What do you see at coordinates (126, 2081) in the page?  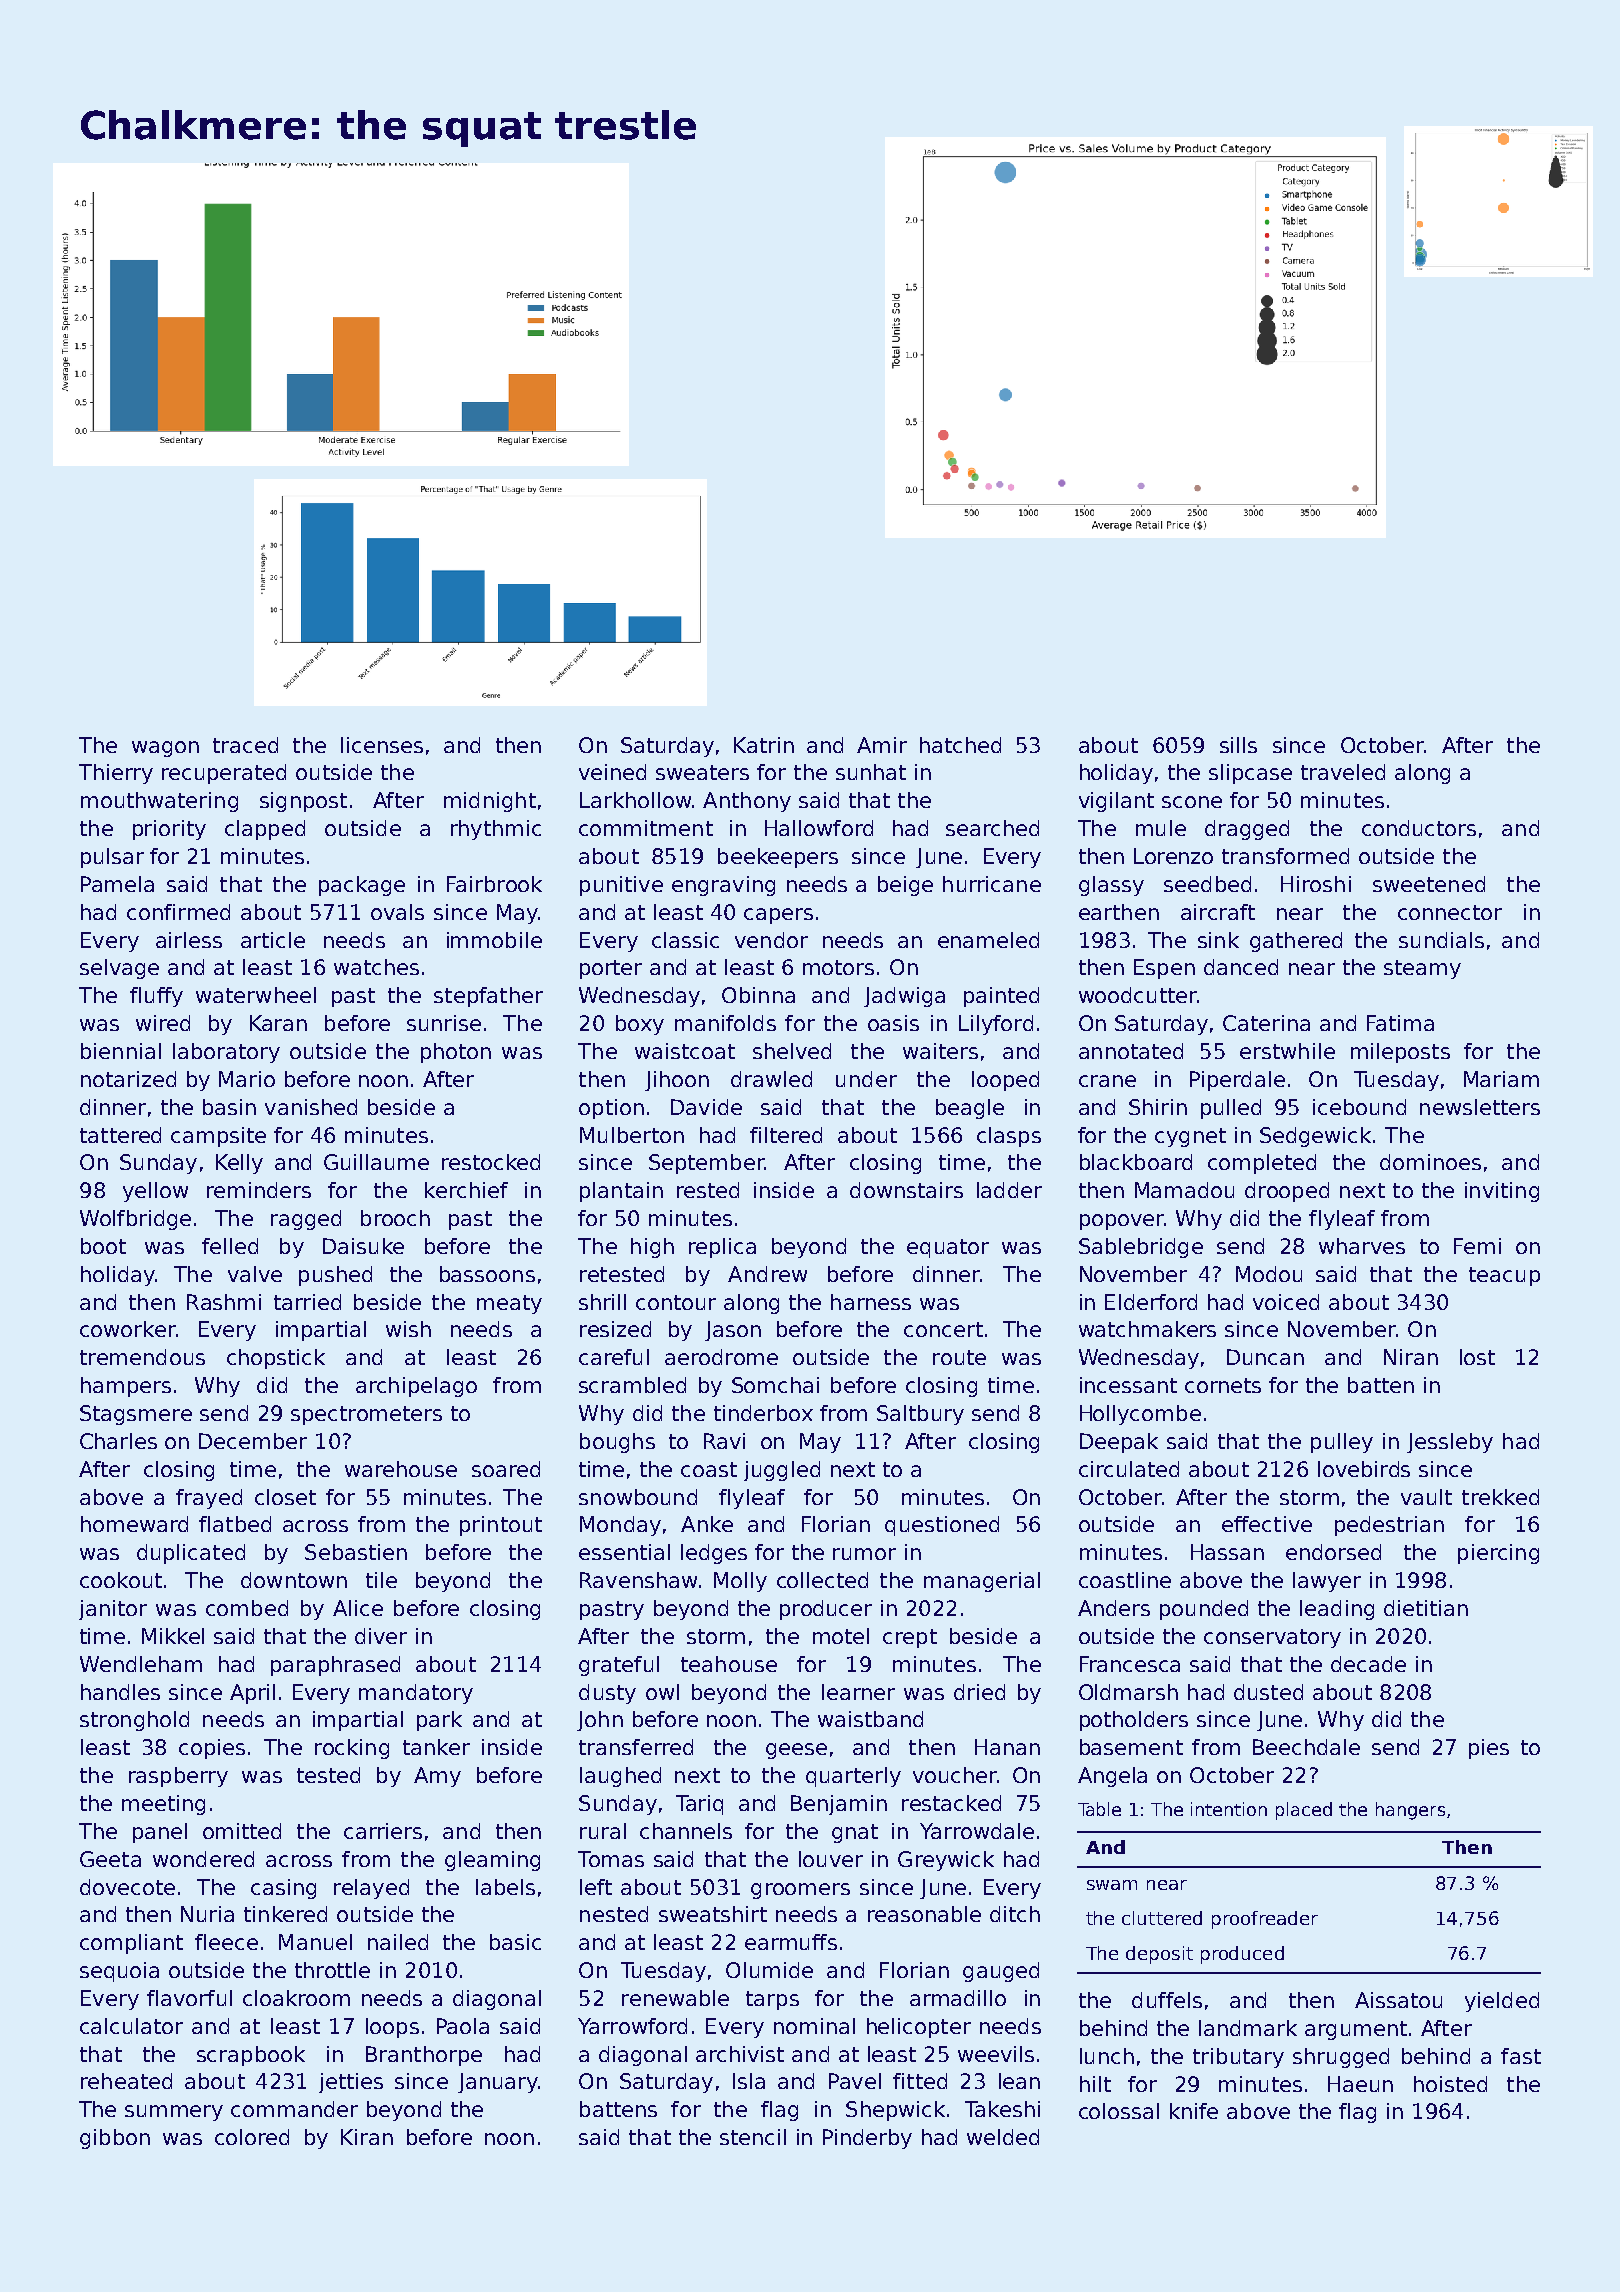 I see `reheated` at bounding box center [126, 2081].
